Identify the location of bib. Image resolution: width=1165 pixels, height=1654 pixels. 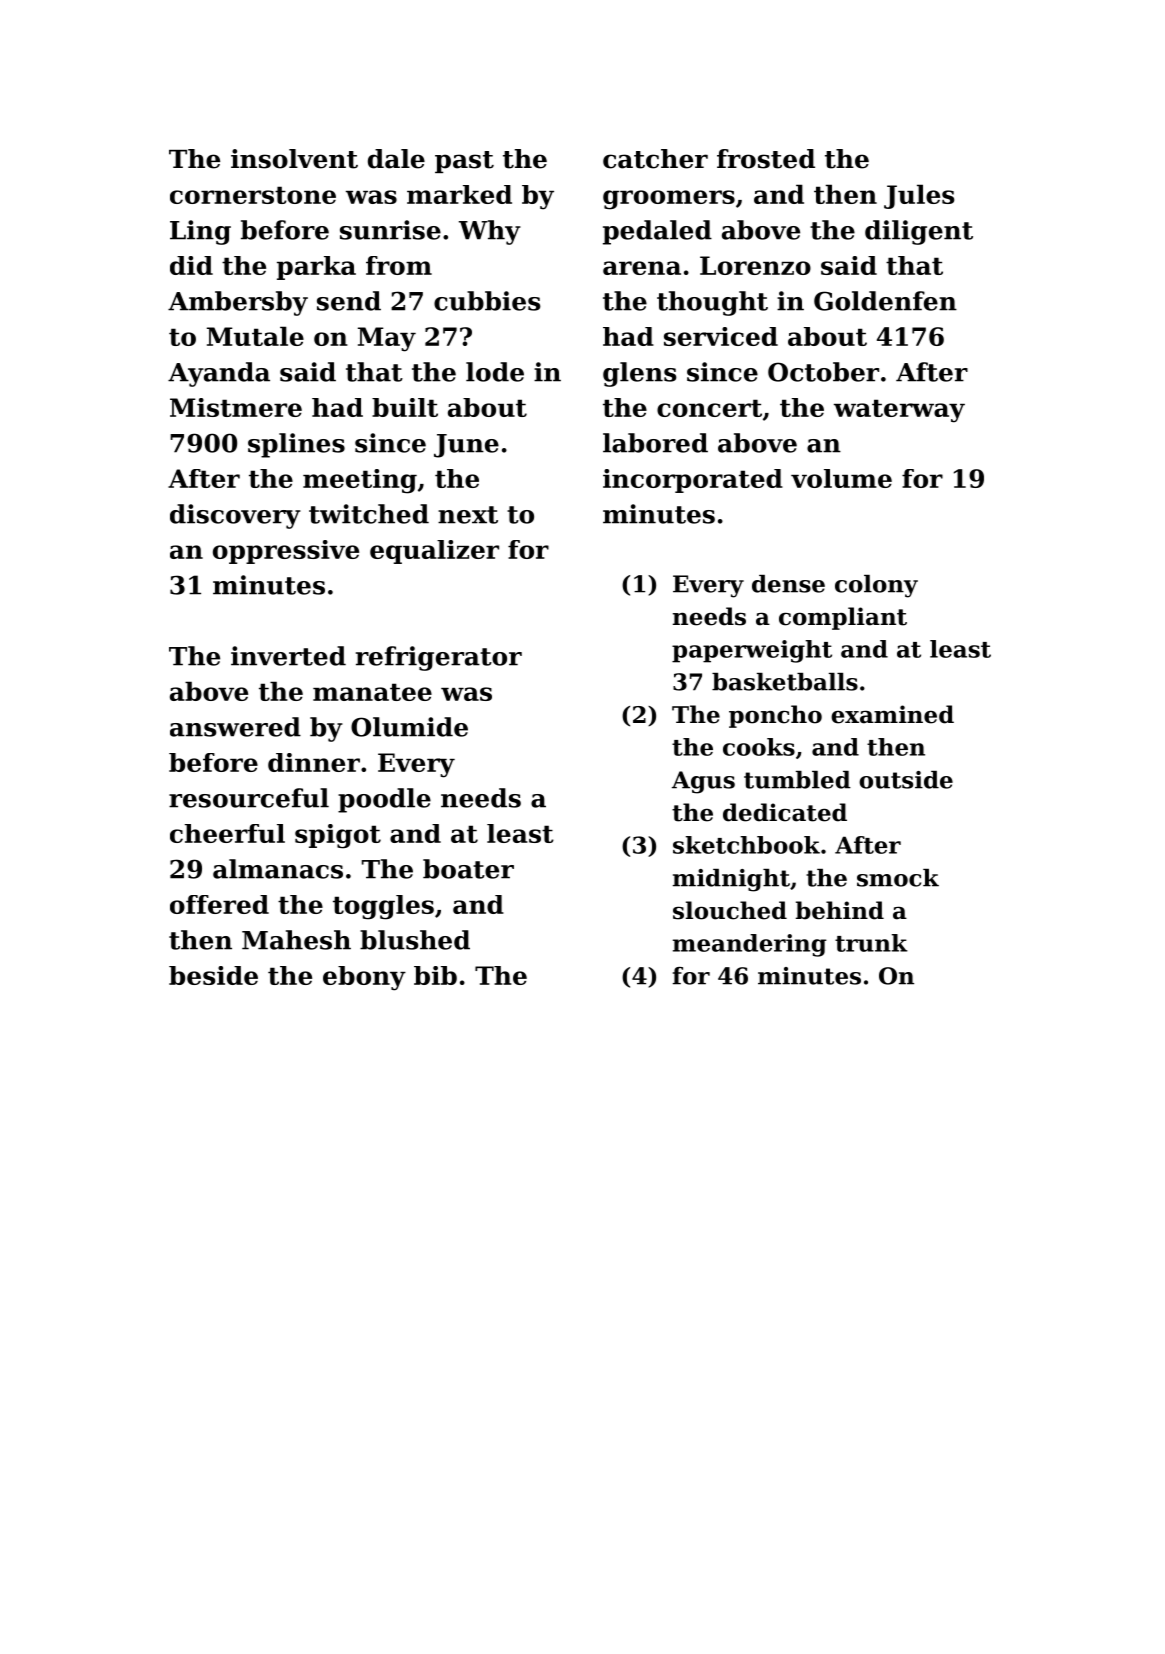
(435, 975).
